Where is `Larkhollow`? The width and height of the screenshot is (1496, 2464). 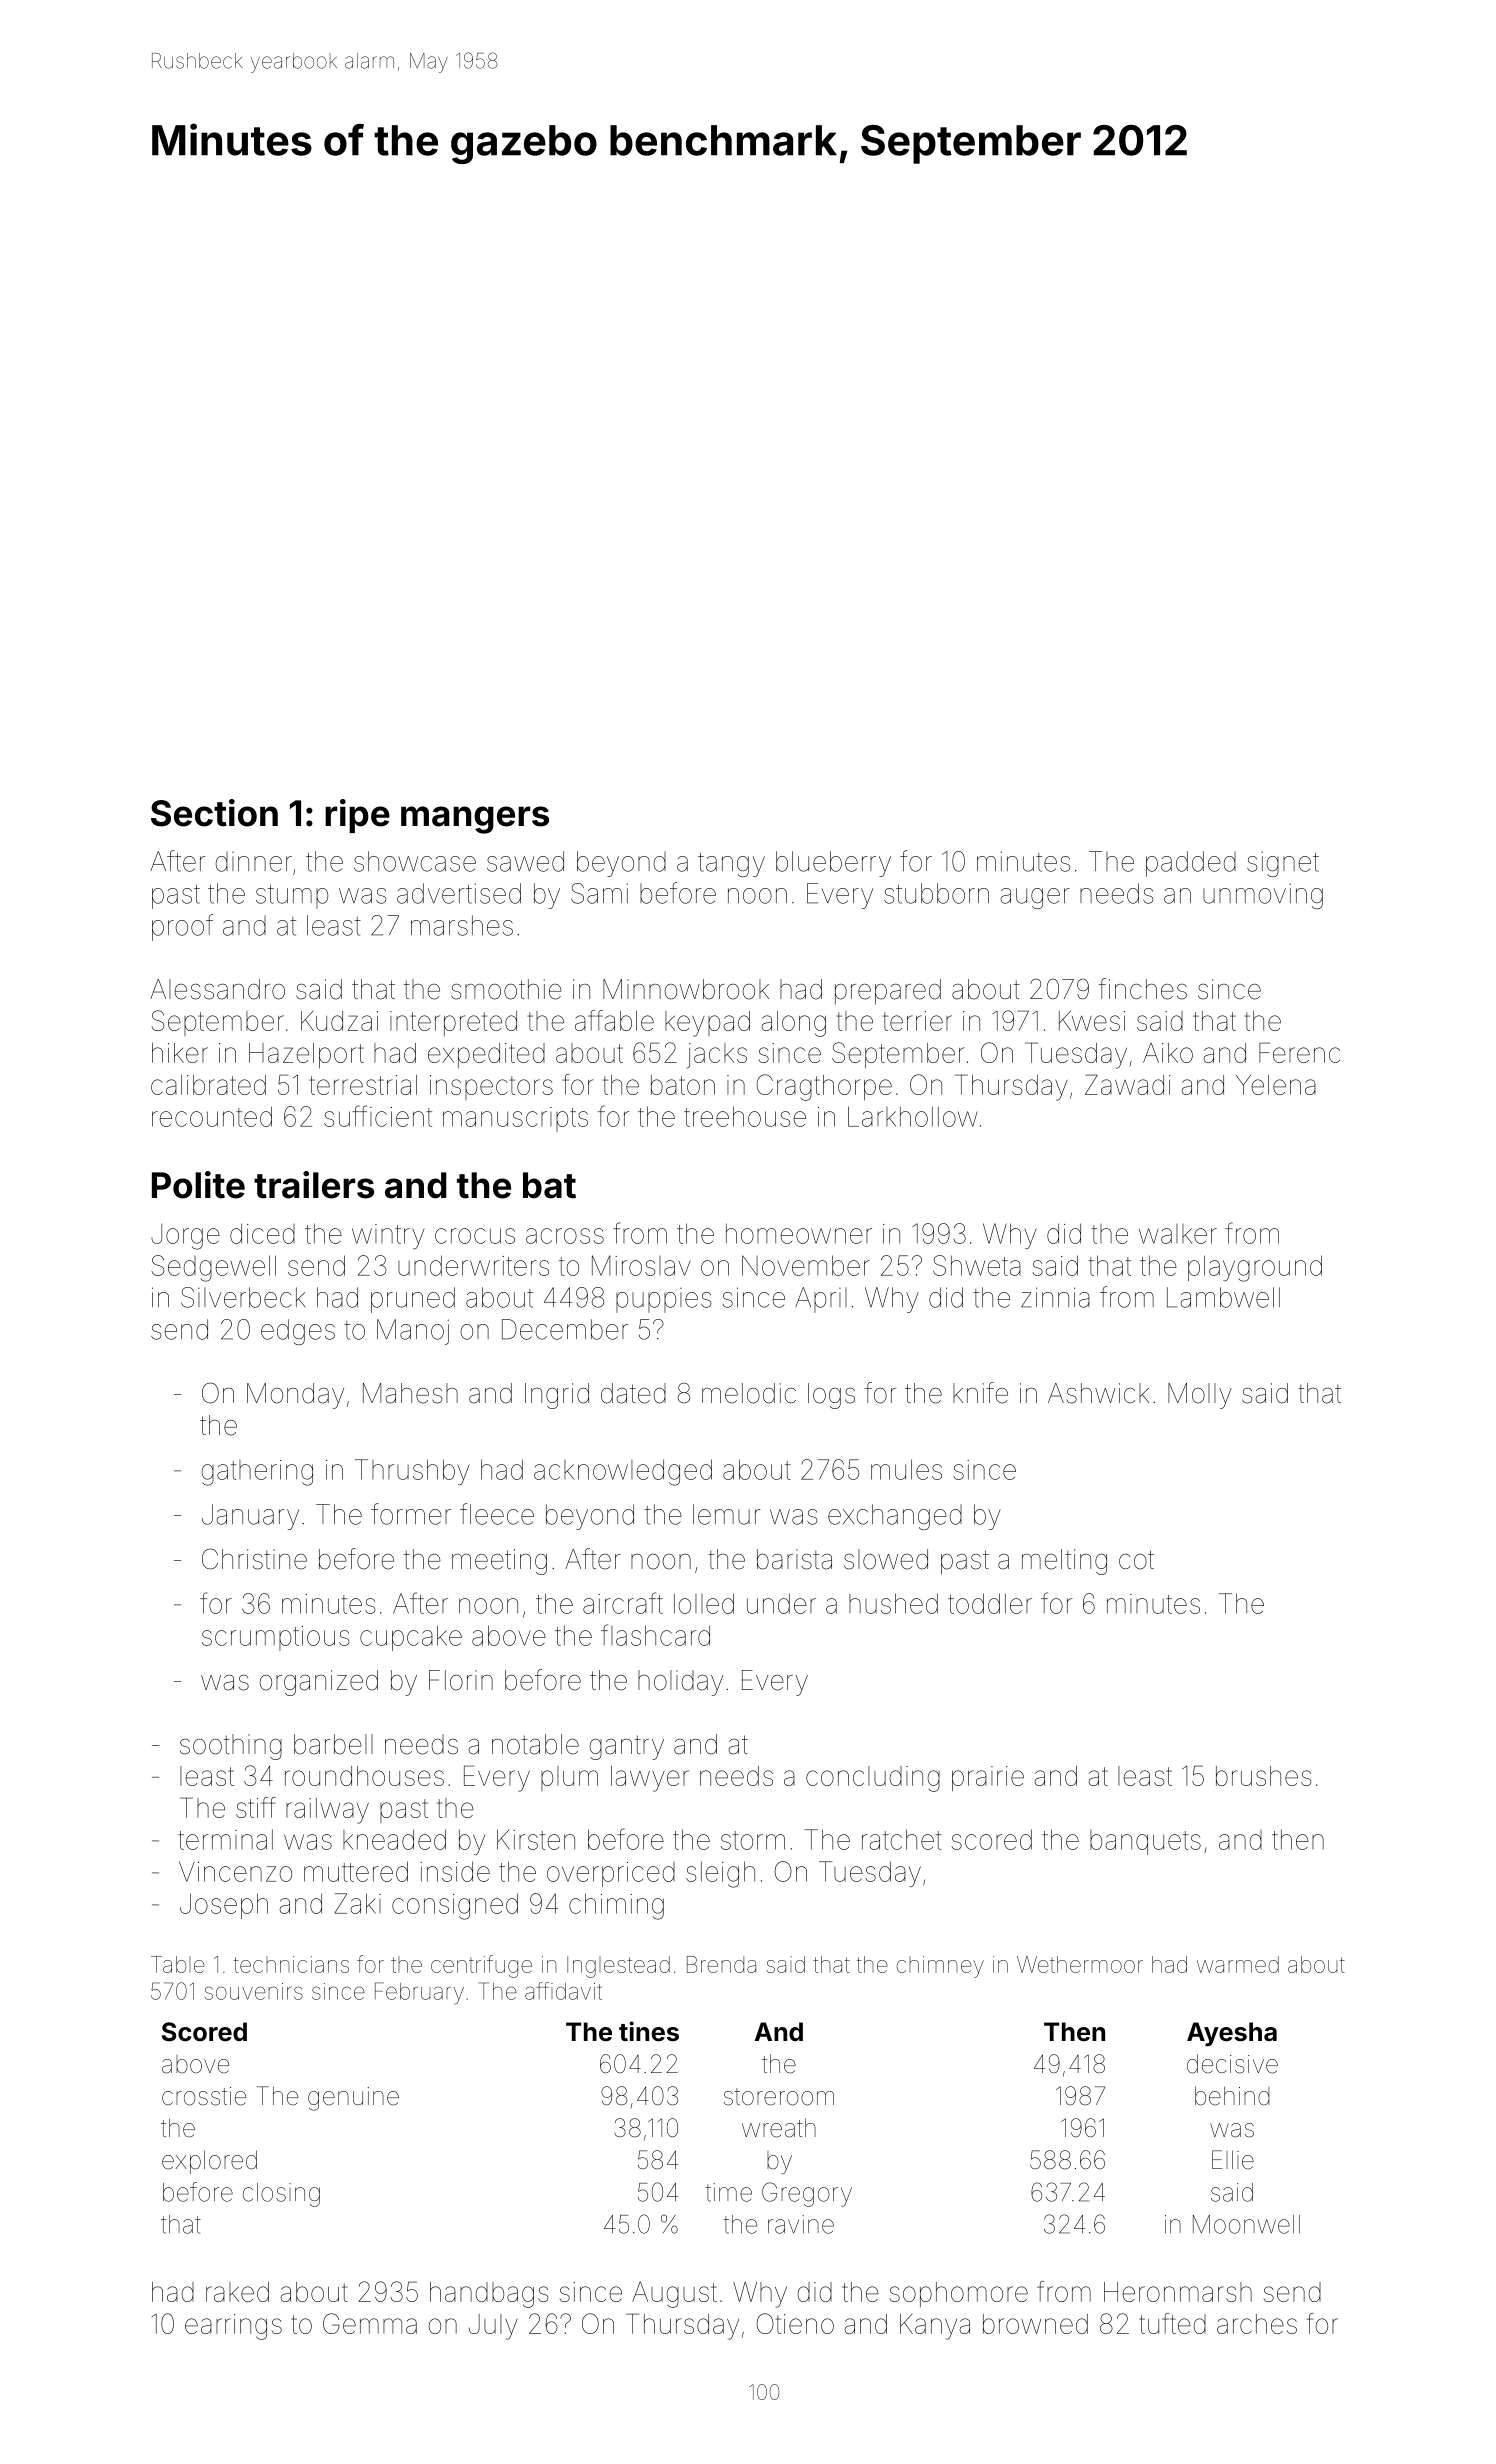 Larkhollow is located at coordinates (913, 1116).
